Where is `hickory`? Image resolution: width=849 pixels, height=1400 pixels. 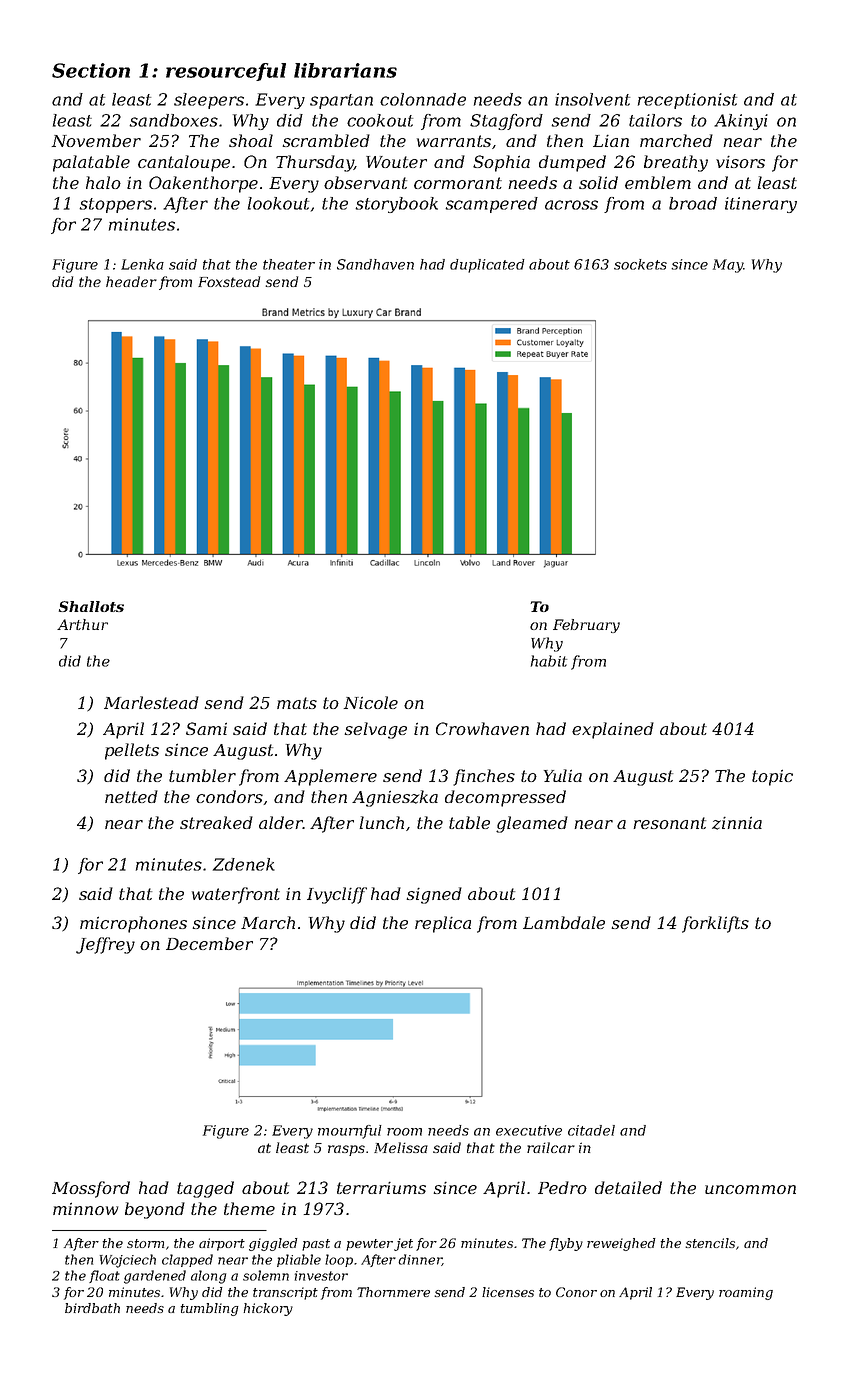 hickory is located at coordinates (268, 1309).
